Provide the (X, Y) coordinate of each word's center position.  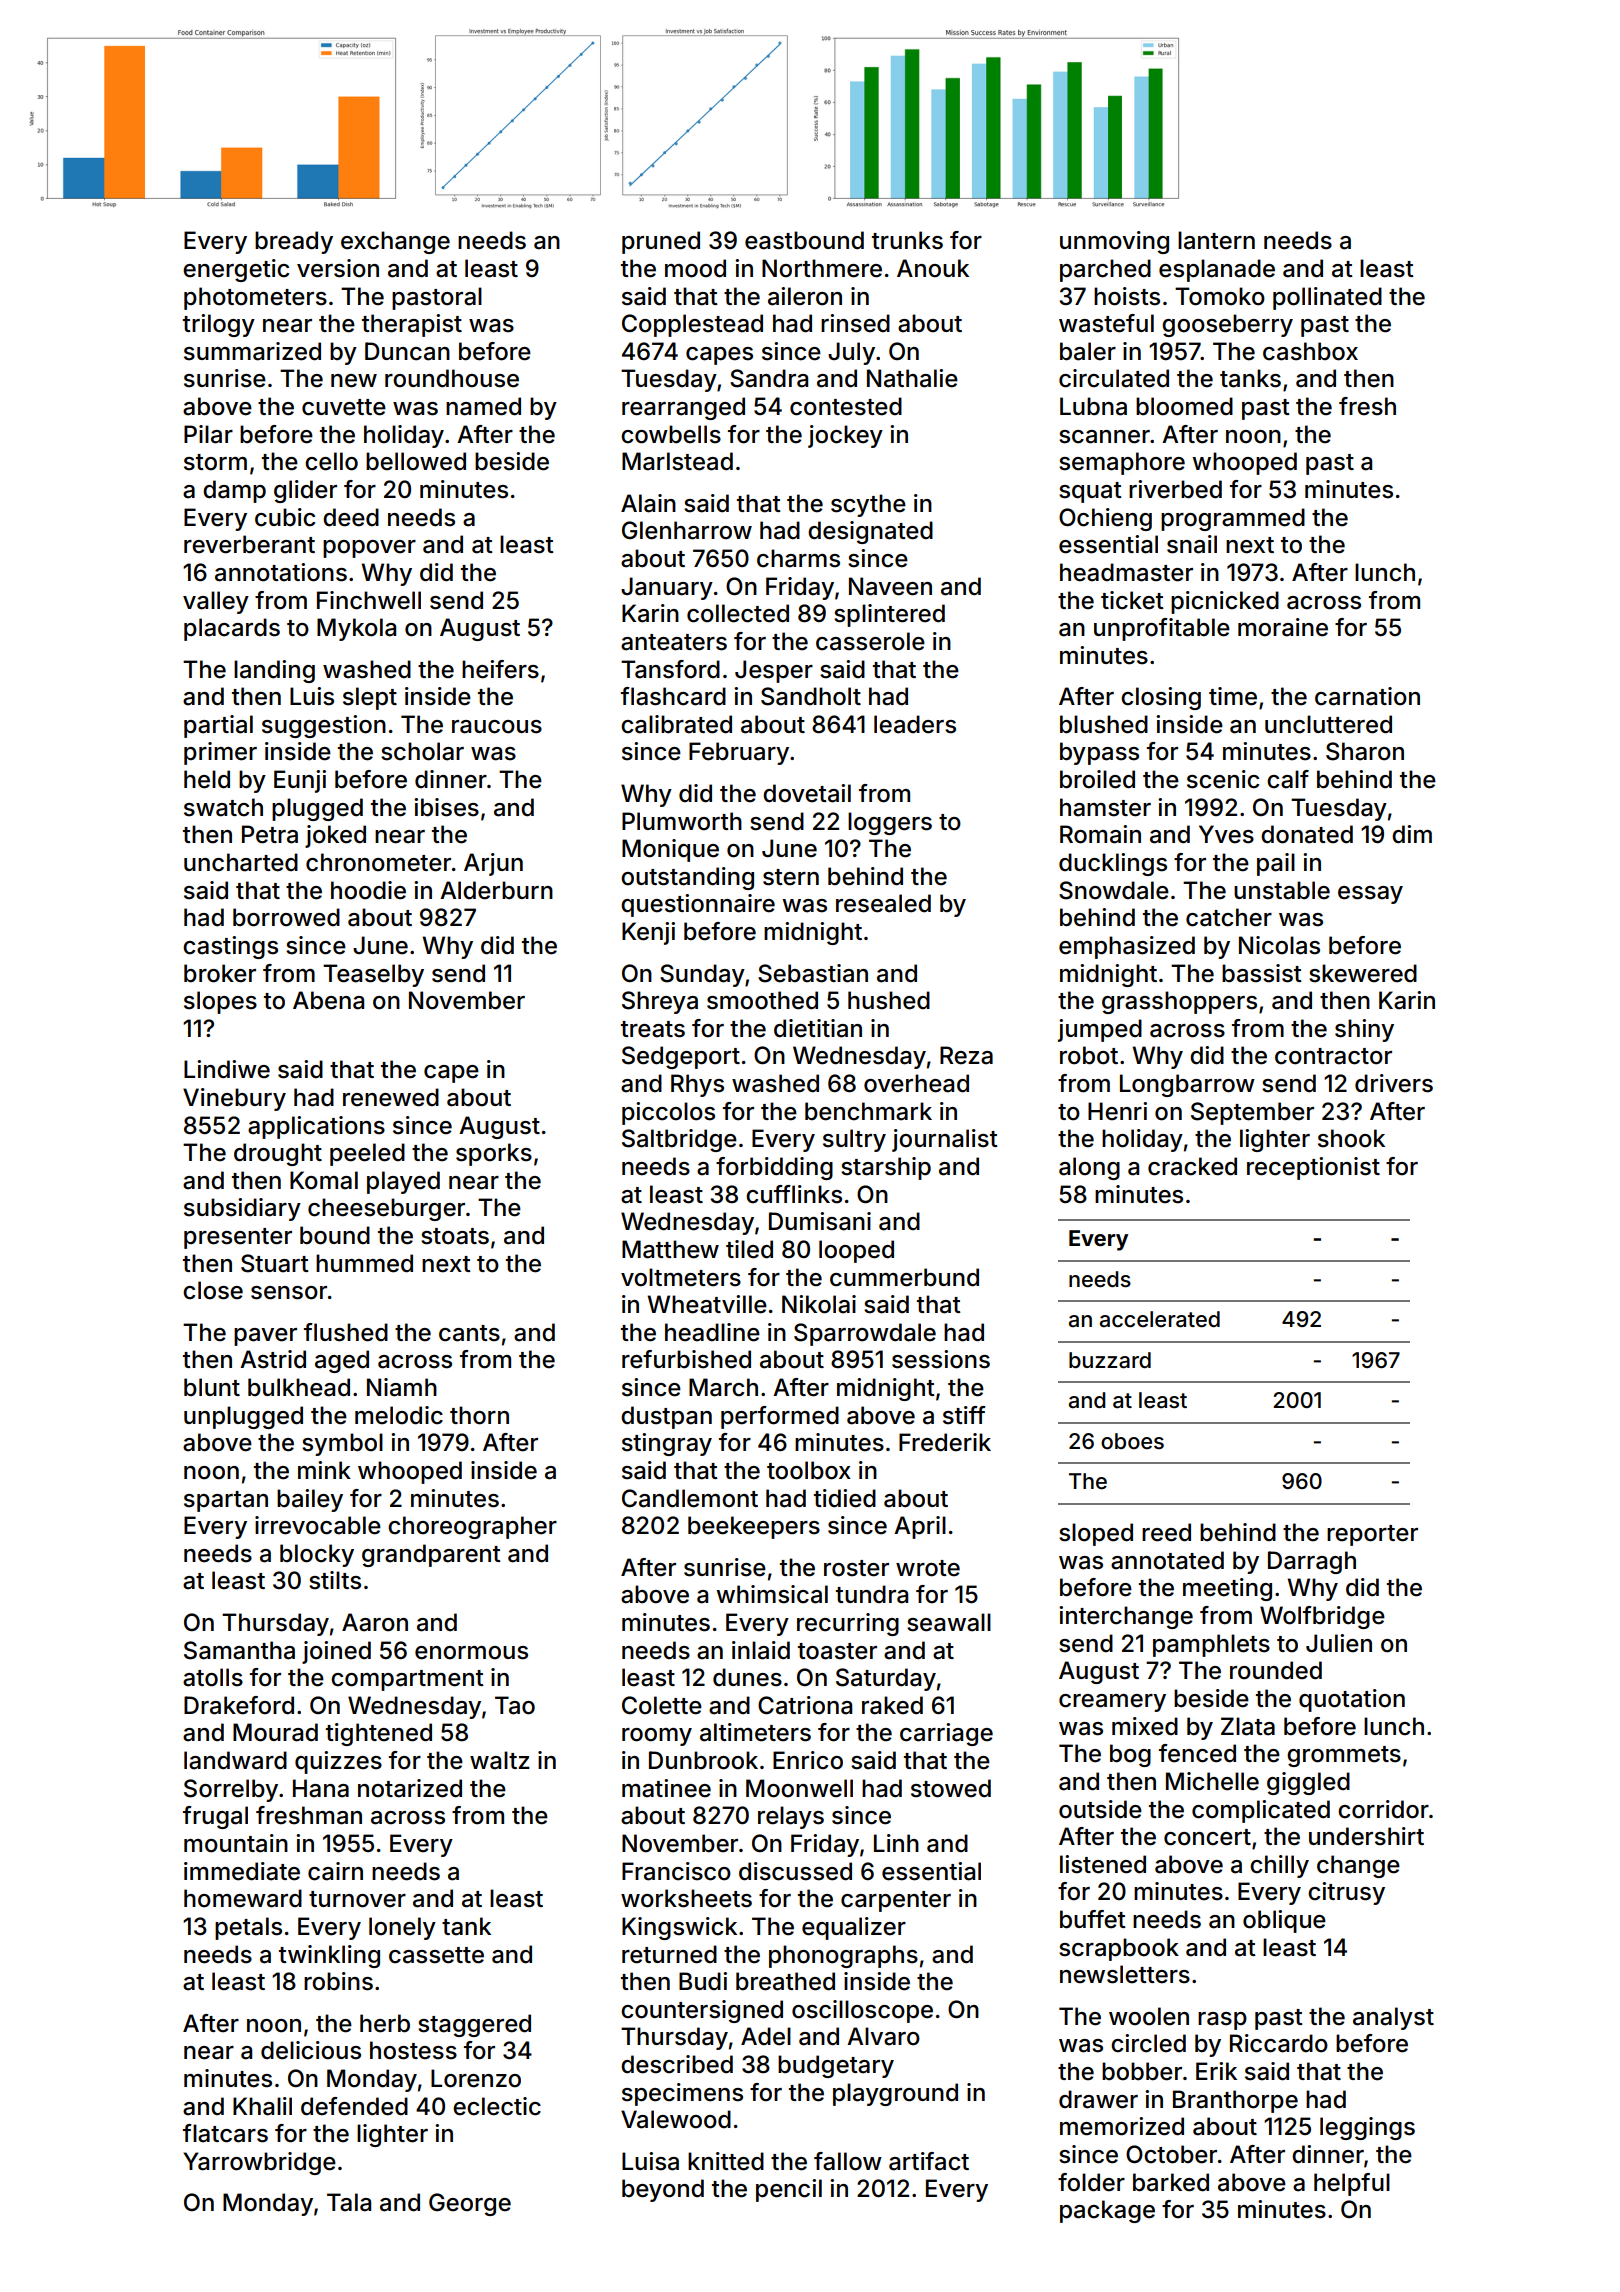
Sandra (769, 378)
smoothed (762, 1000)
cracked (1192, 1166)
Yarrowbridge (259, 2163)
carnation (1367, 696)
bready (294, 242)
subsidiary (242, 1209)
